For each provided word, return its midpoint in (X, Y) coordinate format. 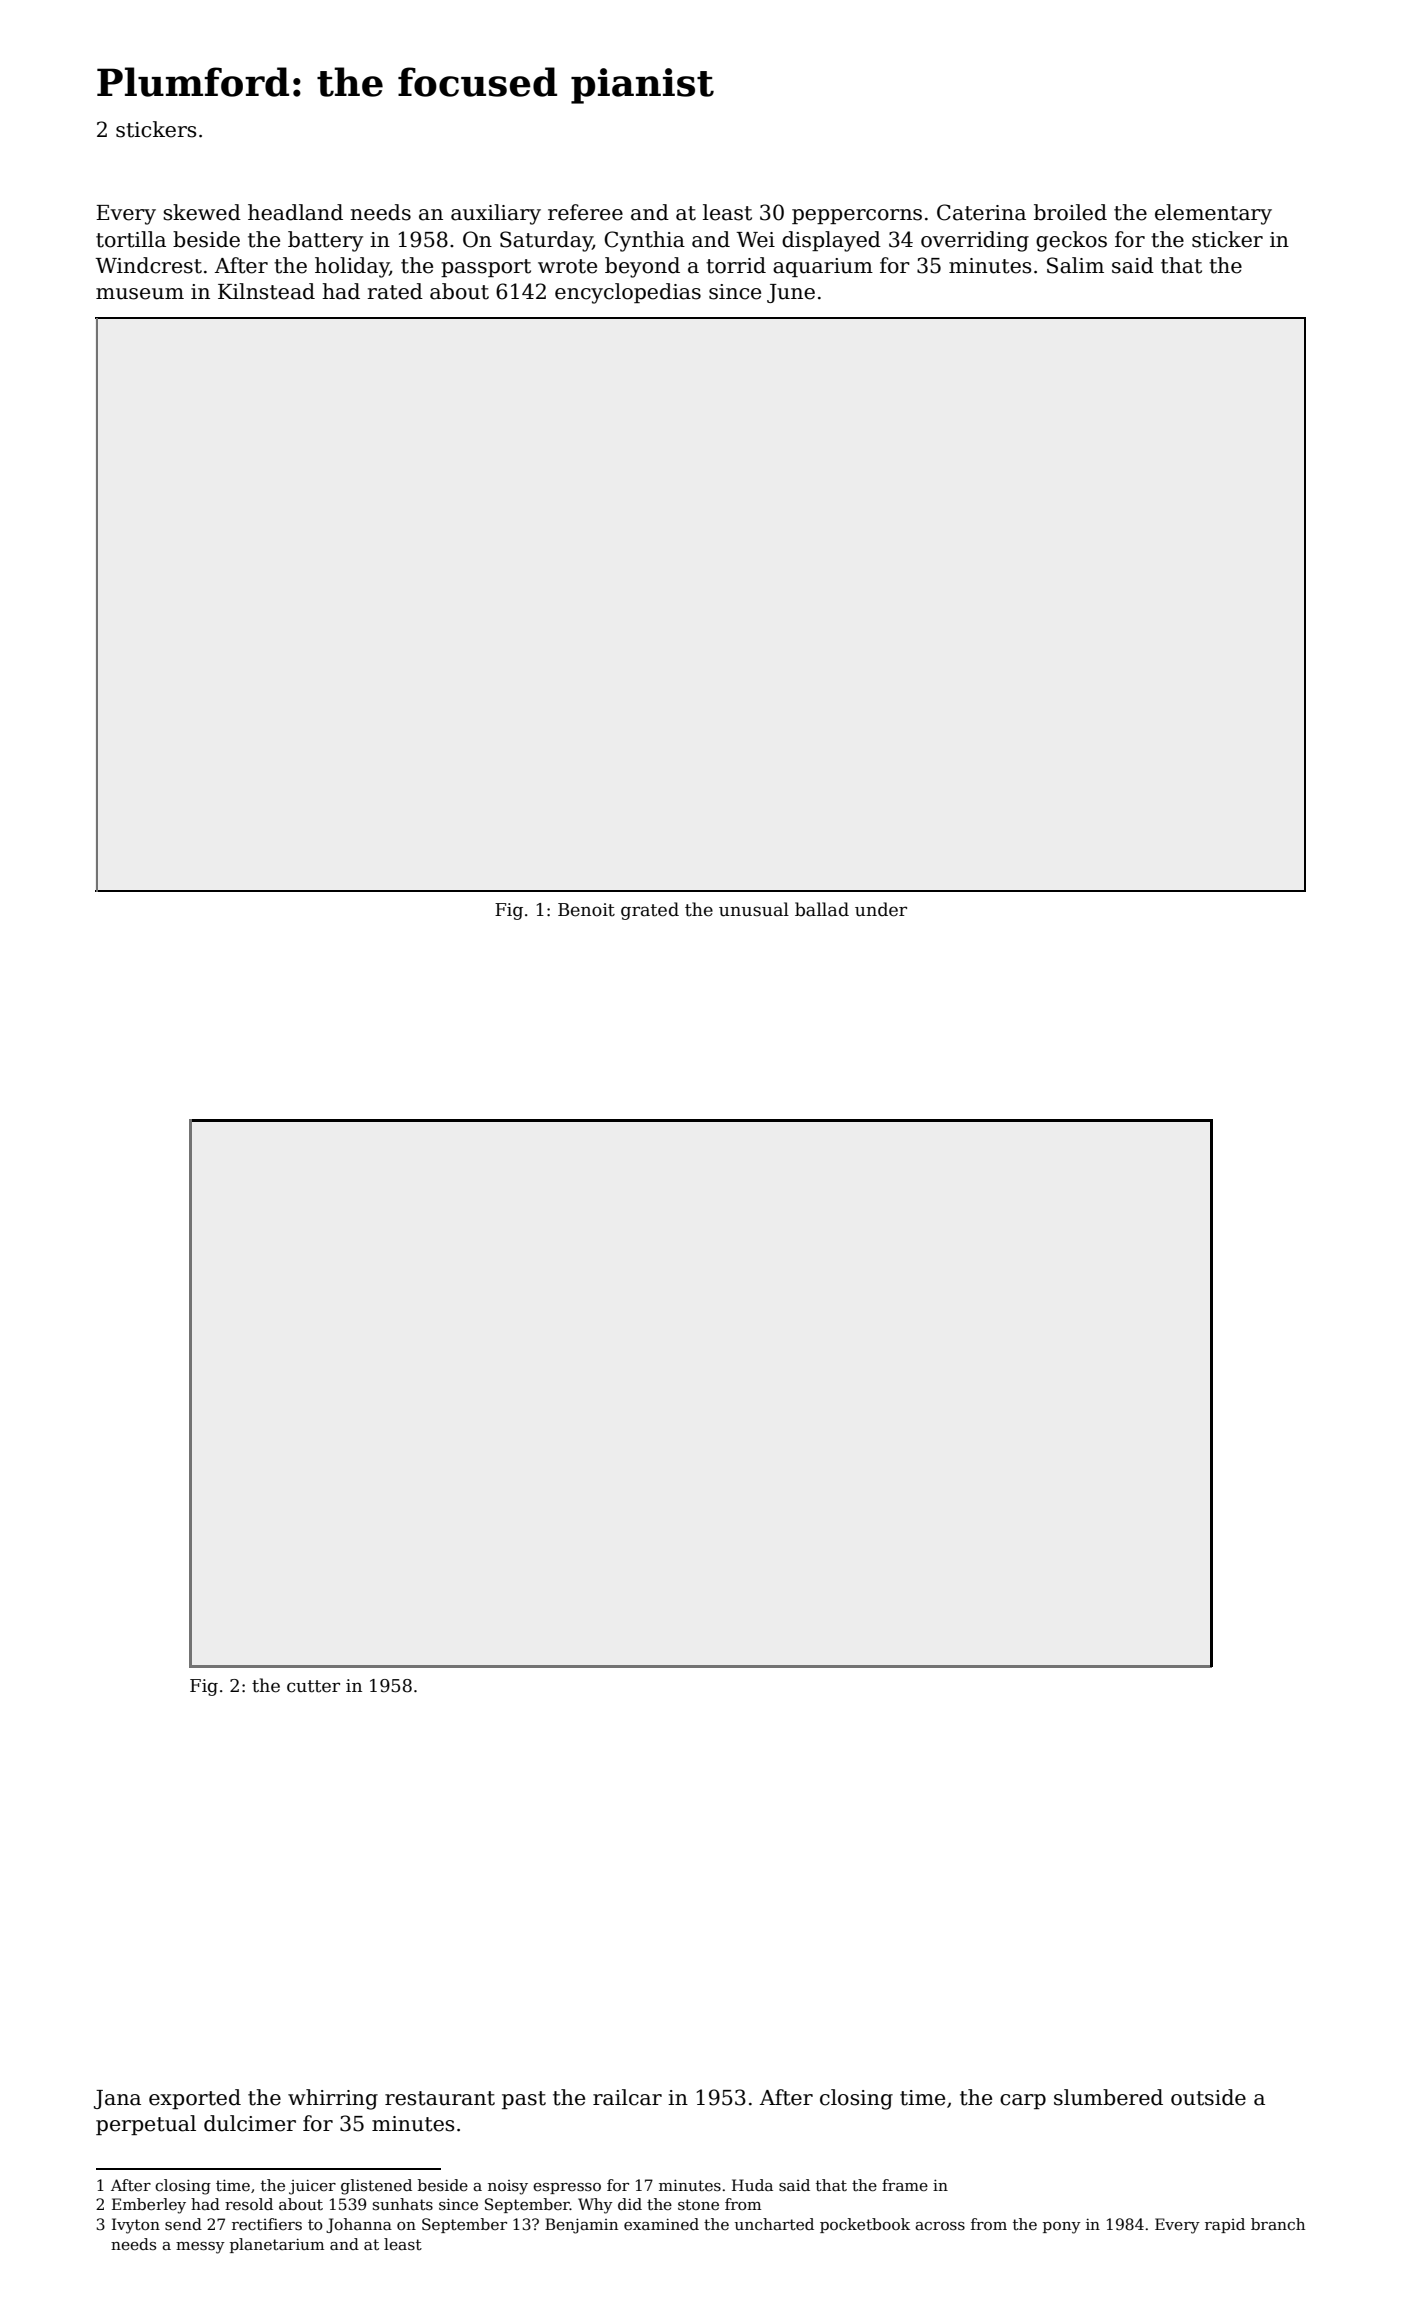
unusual (754, 909)
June (791, 293)
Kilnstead (266, 291)
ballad (822, 909)
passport (486, 268)
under (881, 909)
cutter (313, 1686)
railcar (627, 2097)
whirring (333, 2099)
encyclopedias (628, 293)
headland (295, 212)
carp (1023, 2101)
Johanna (359, 2225)
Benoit (586, 910)
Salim (1075, 265)
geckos (1071, 241)
